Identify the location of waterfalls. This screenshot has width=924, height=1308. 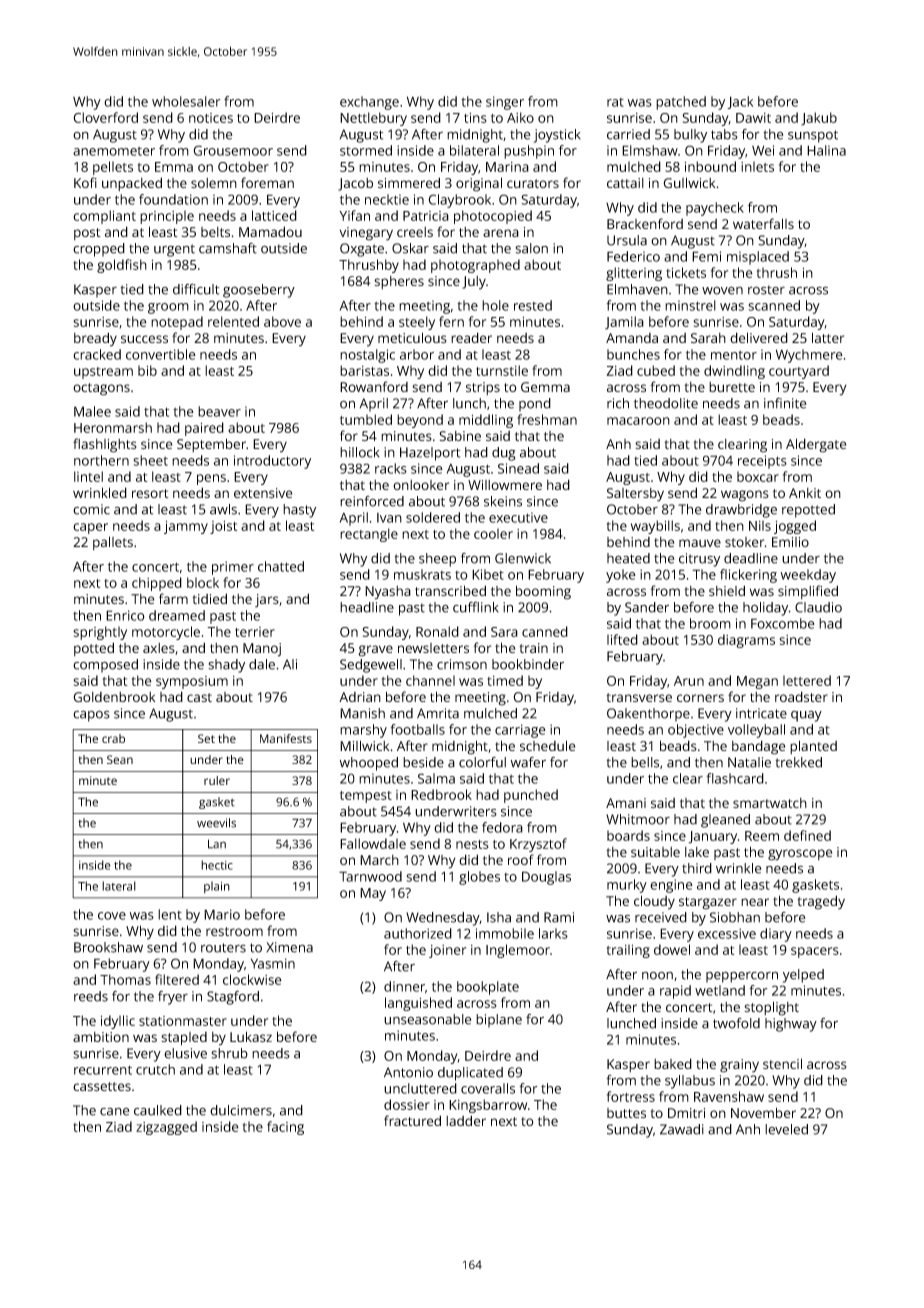
(763, 223).
